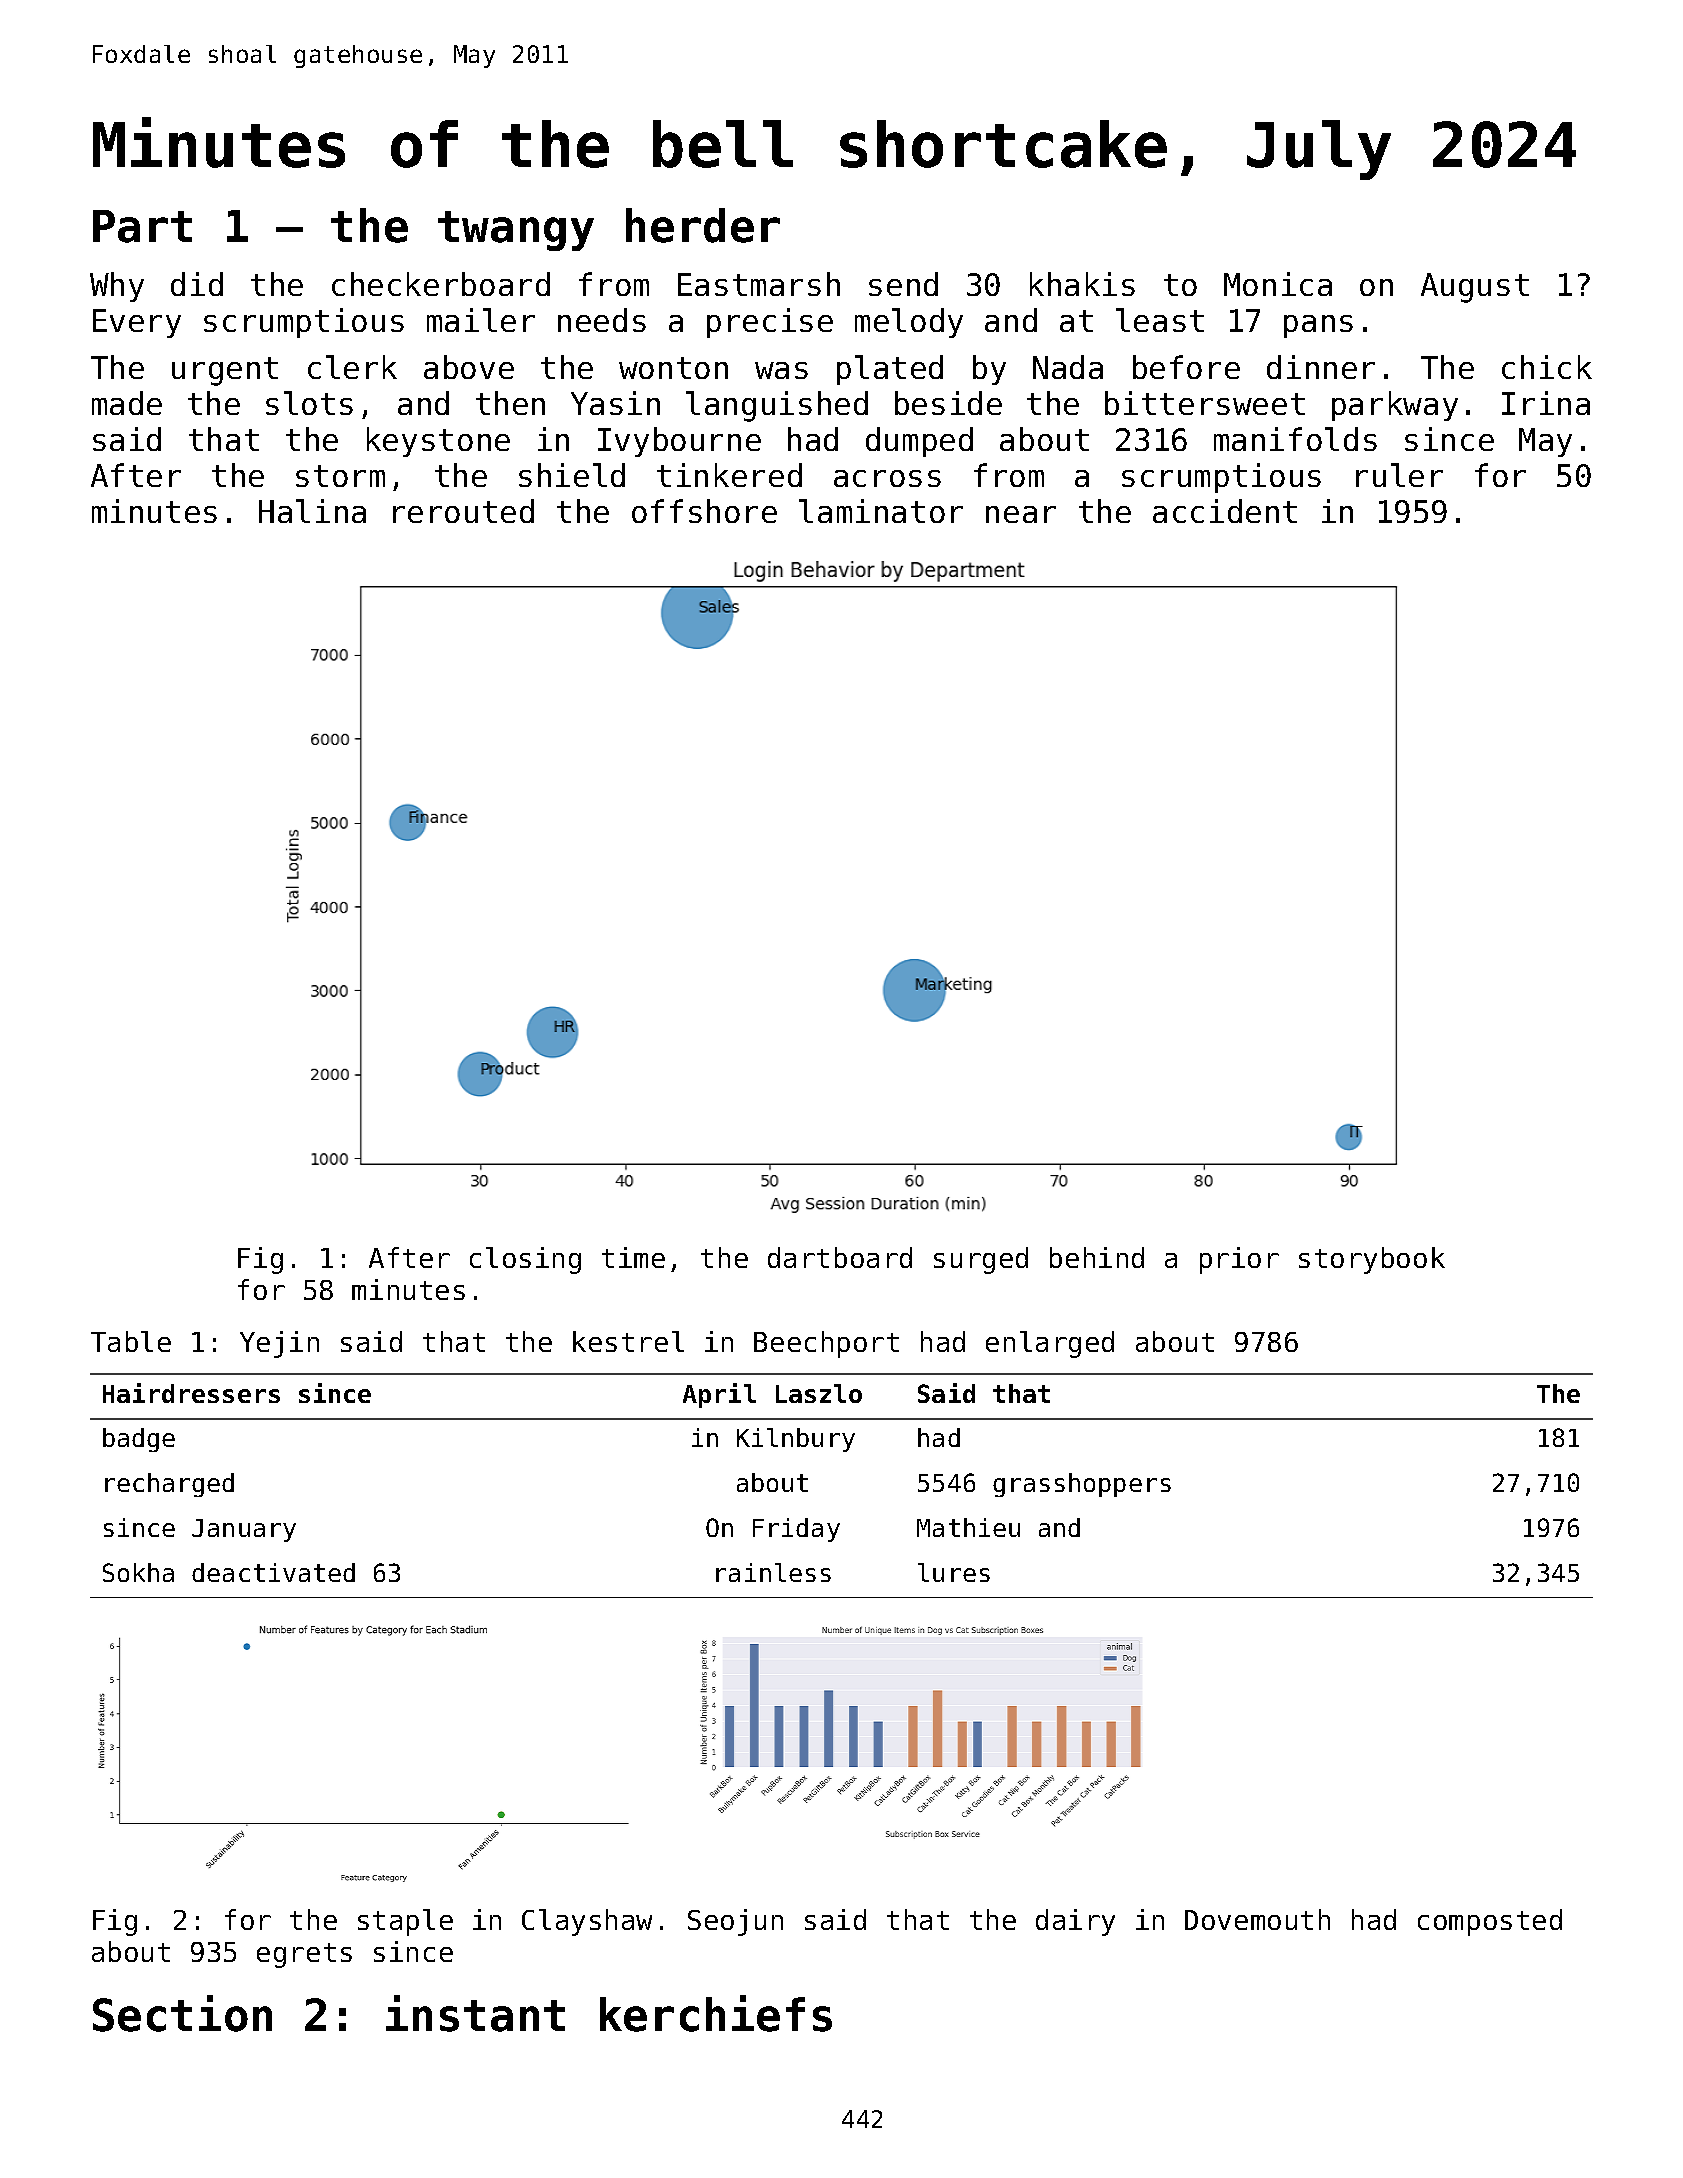 This screenshot has height=2178, width=1683. Describe the element at coordinates (704, 511) in the screenshot. I see `offshore` at that location.
